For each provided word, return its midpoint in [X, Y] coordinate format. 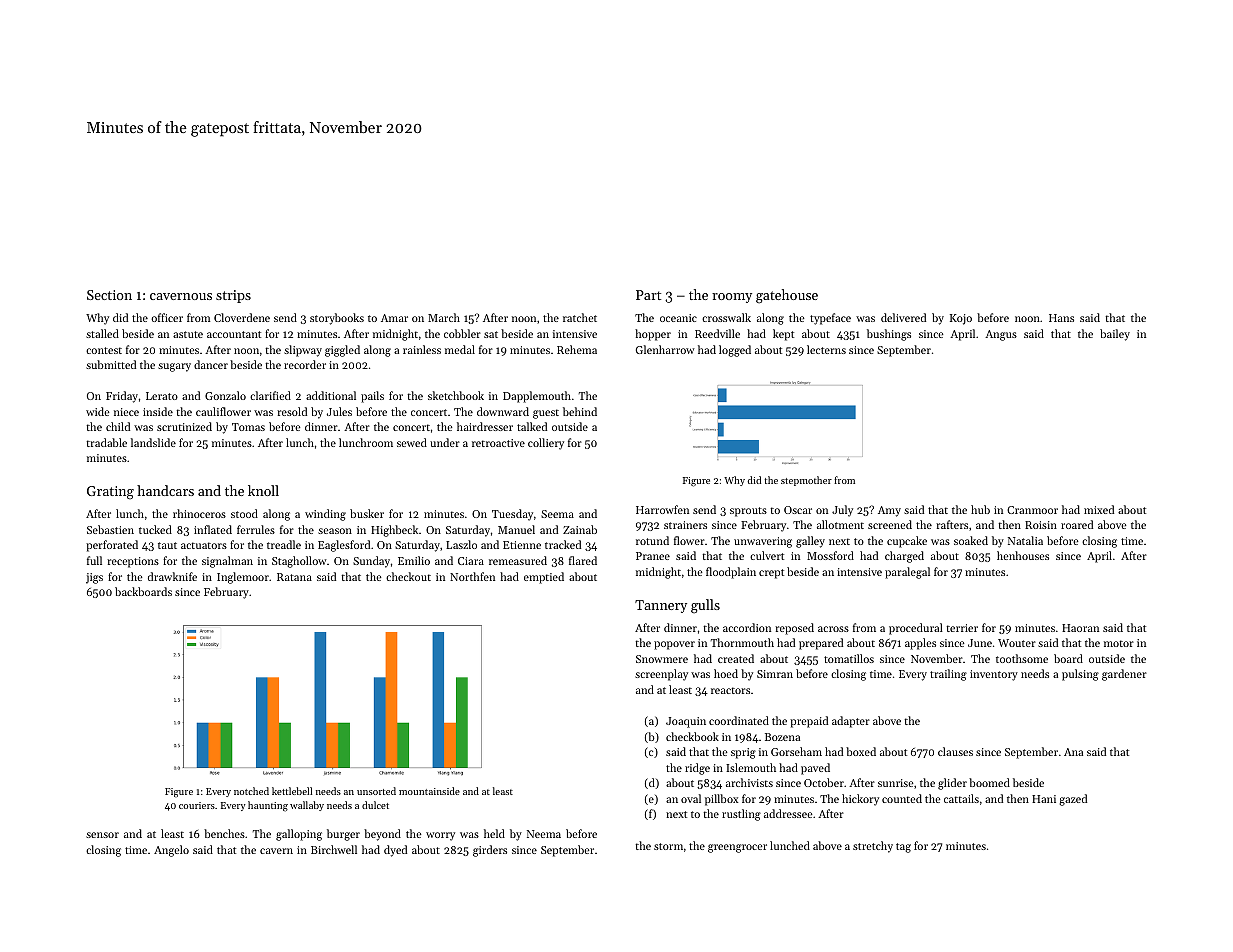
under [445, 442]
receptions [133, 562]
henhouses [1023, 555]
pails [372, 397]
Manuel [516, 529]
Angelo [171, 851]
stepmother [806, 481]
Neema [544, 834]
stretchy [873, 847]
